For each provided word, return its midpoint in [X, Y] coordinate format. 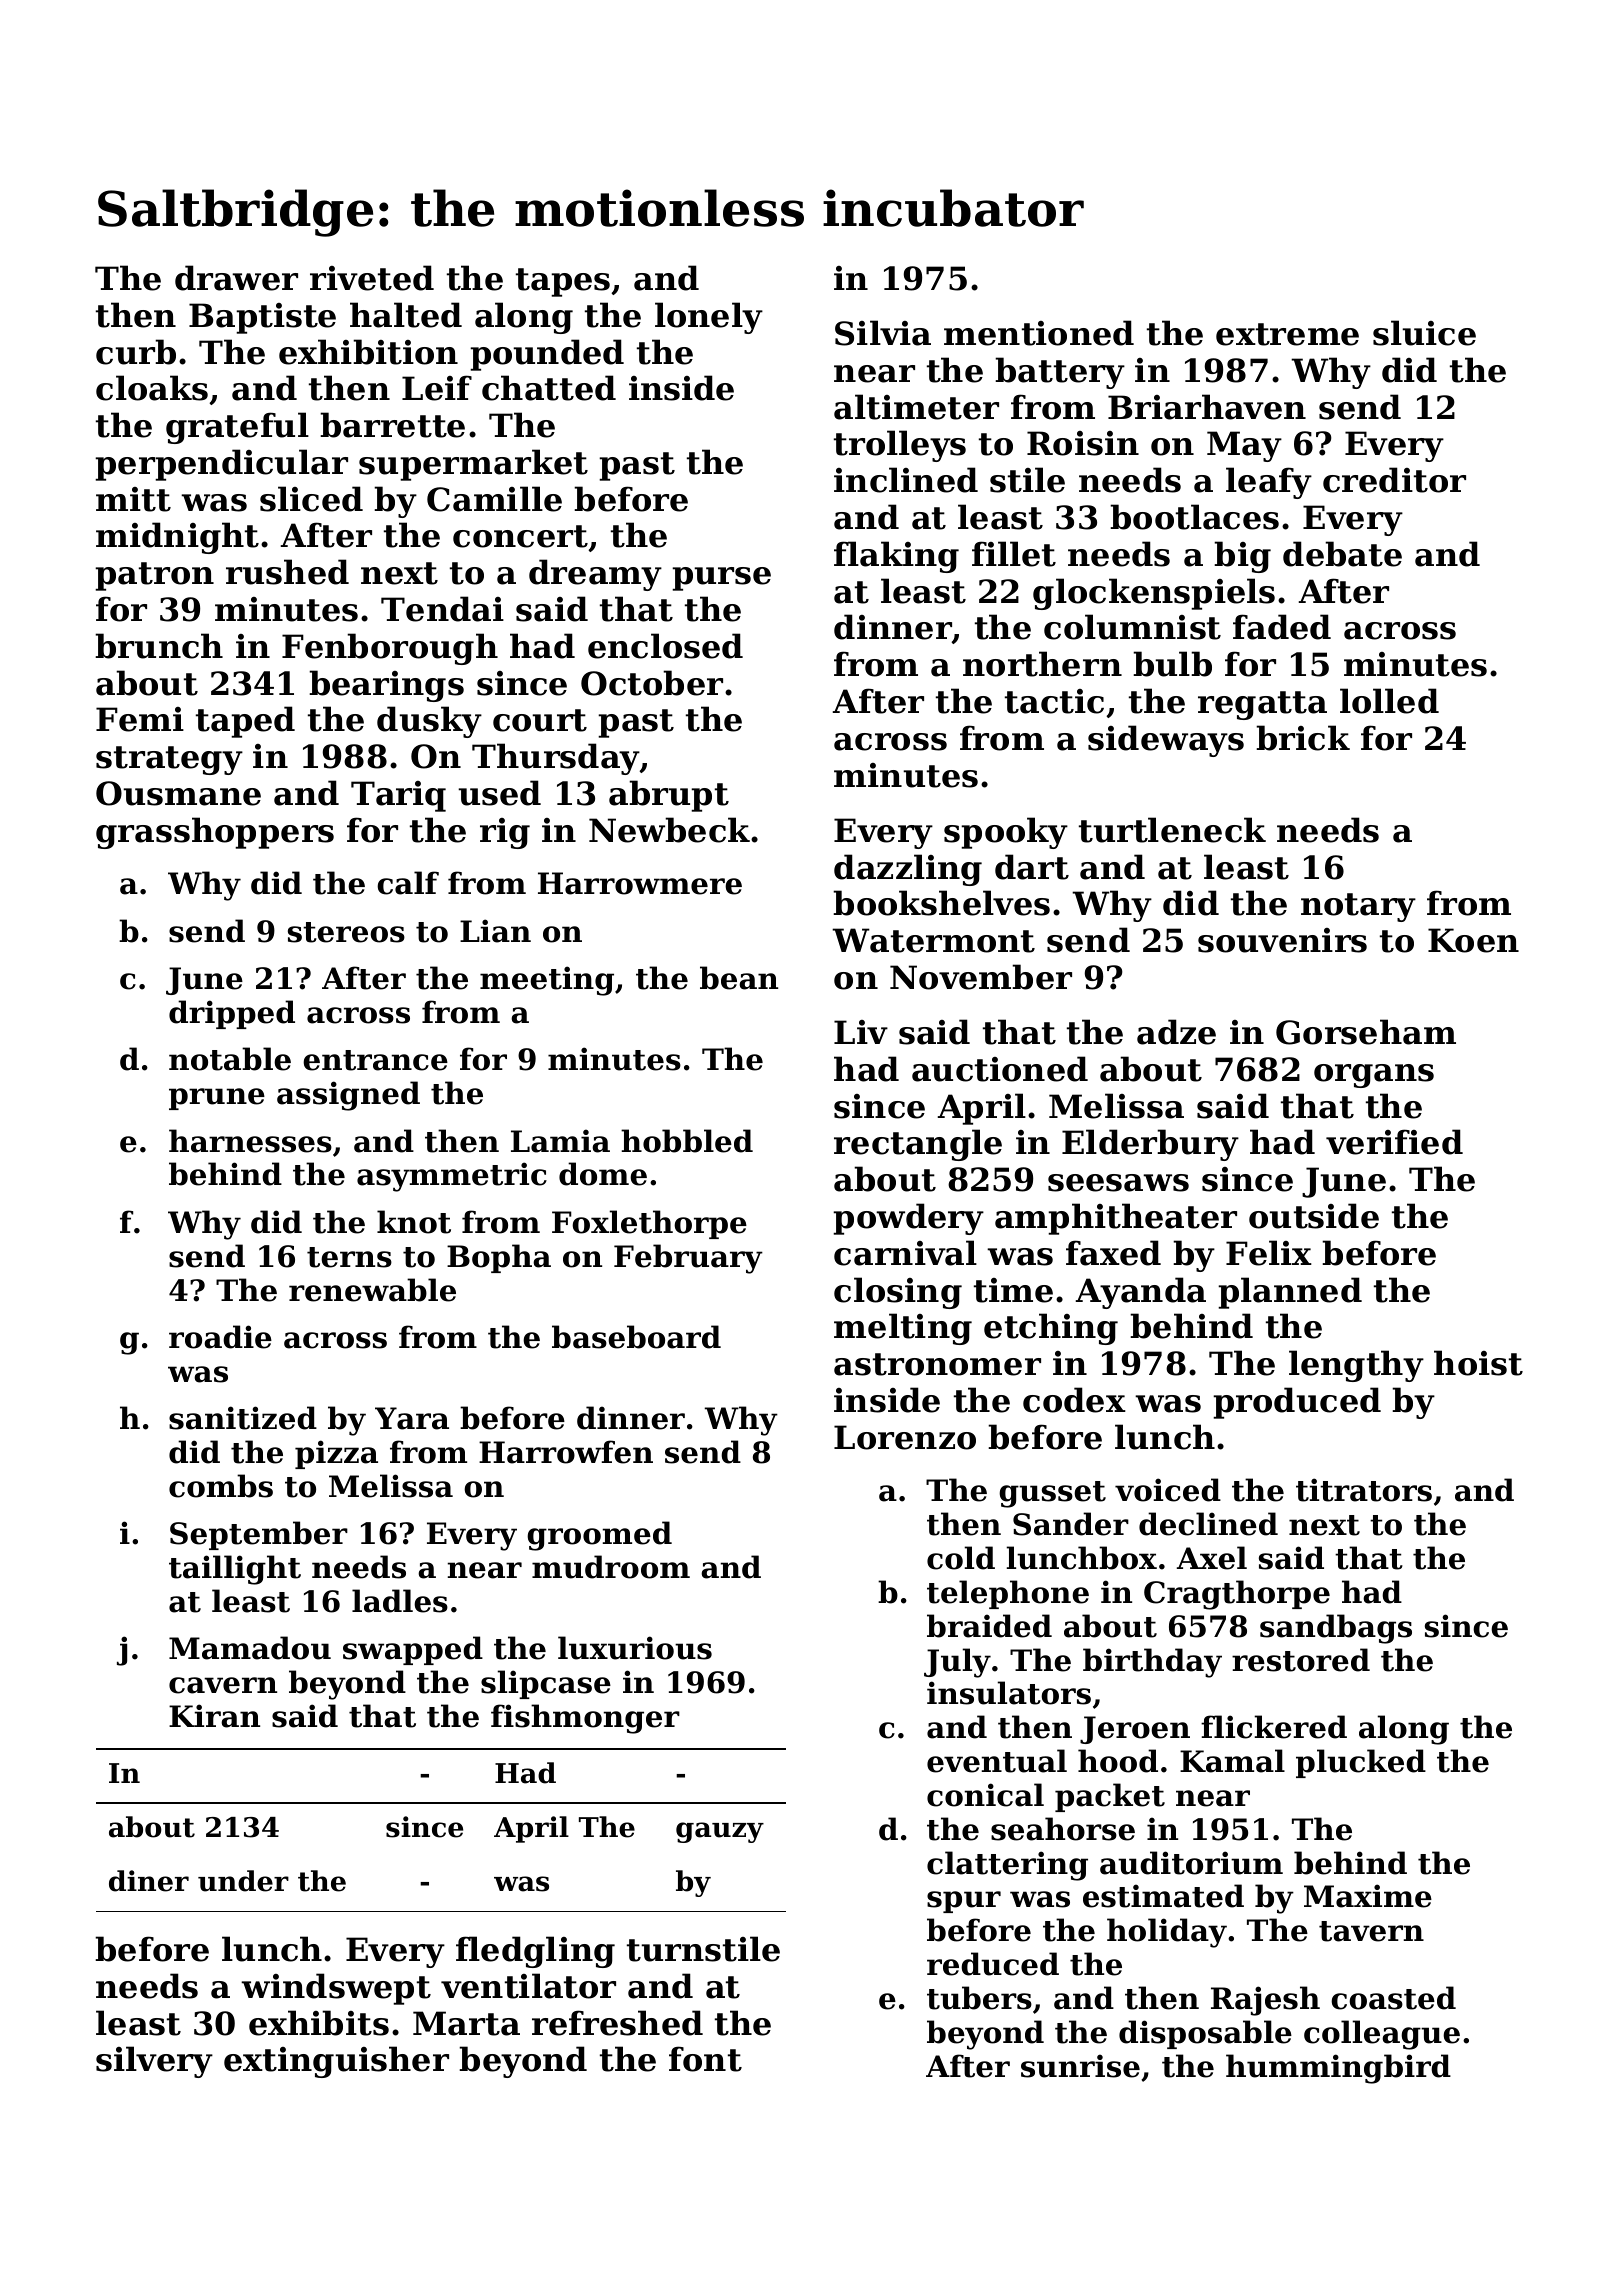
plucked [1361, 1763]
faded [1282, 627]
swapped [413, 1650]
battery [1060, 373]
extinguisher [336, 2062]
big [1242, 557]
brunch [159, 646]
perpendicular [221, 465]
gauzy [720, 1832]
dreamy [595, 575]
